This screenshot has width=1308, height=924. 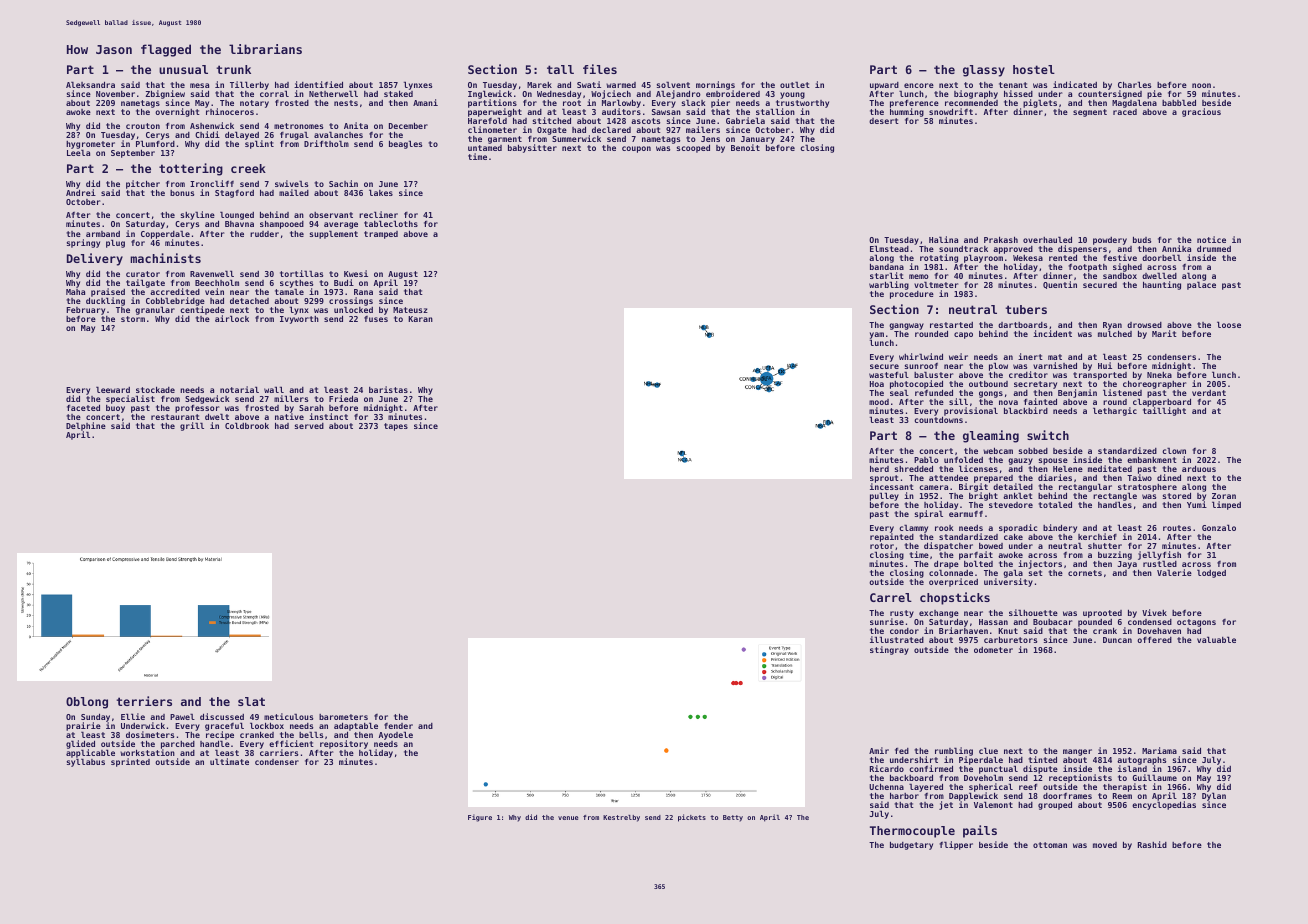 I want to click on encyclopedias, so click(x=1164, y=806).
